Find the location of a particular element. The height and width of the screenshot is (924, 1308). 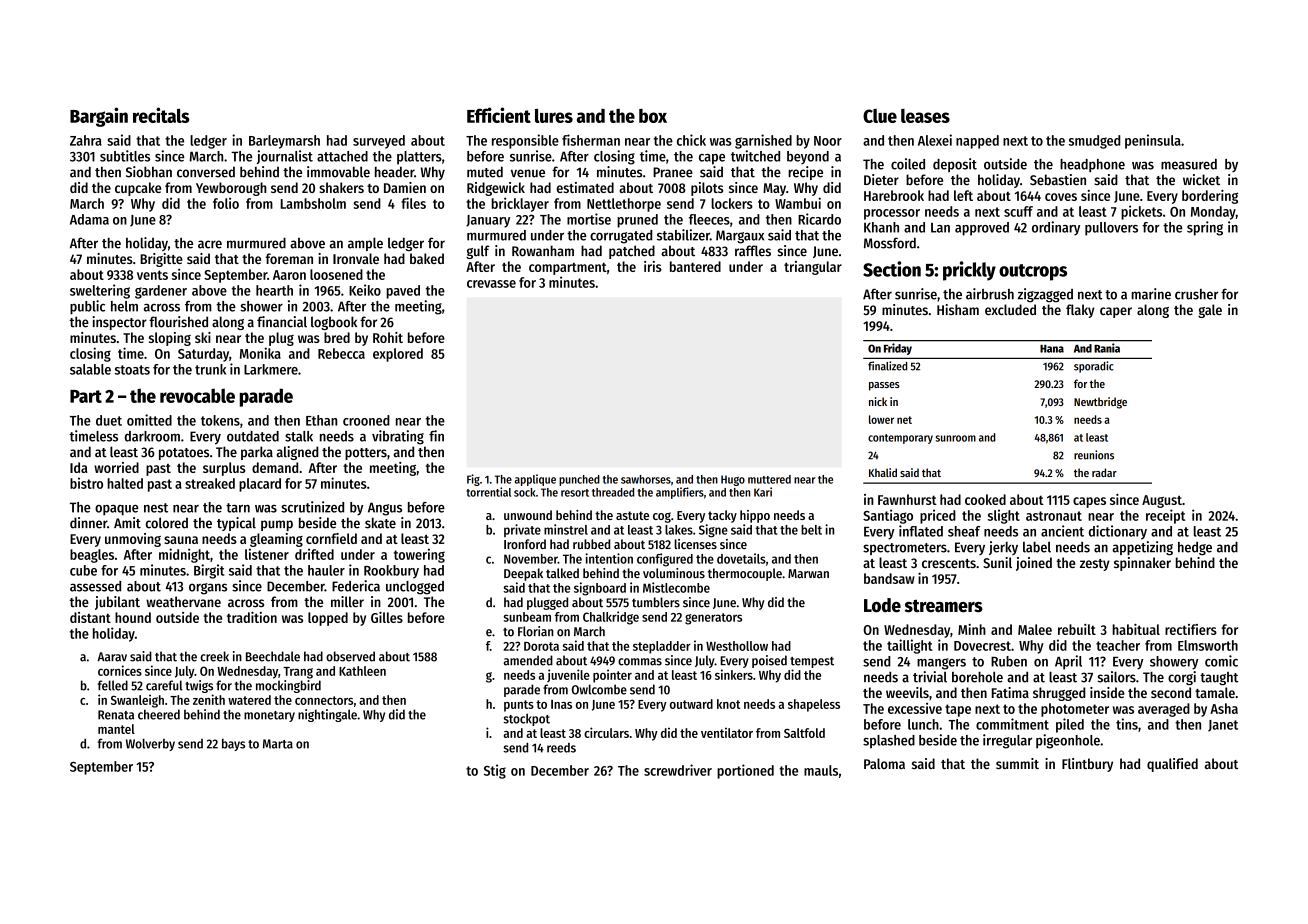

estimated is located at coordinates (585, 187).
